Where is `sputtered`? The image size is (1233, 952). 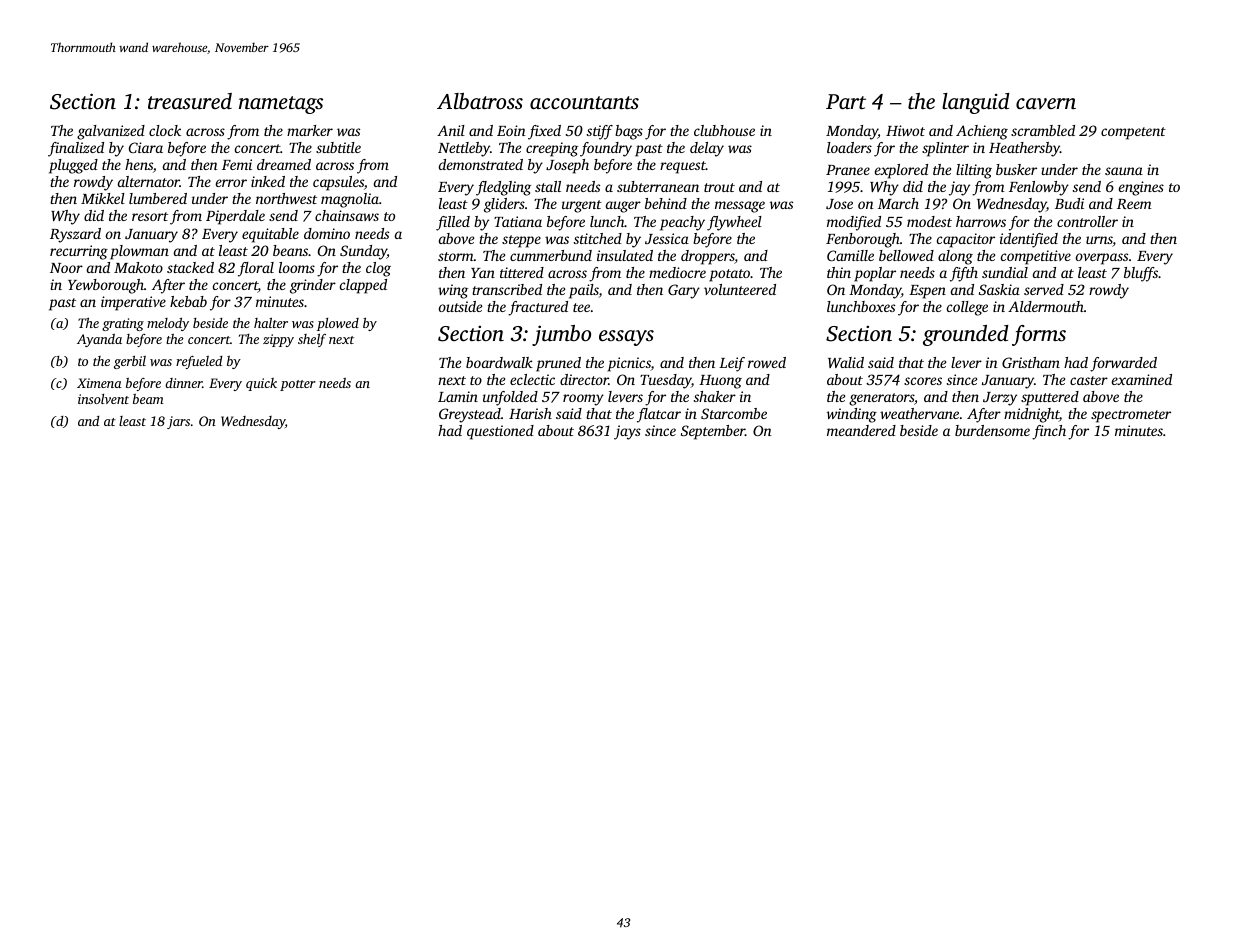
sputtered is located at coordinates (1050, 398).
